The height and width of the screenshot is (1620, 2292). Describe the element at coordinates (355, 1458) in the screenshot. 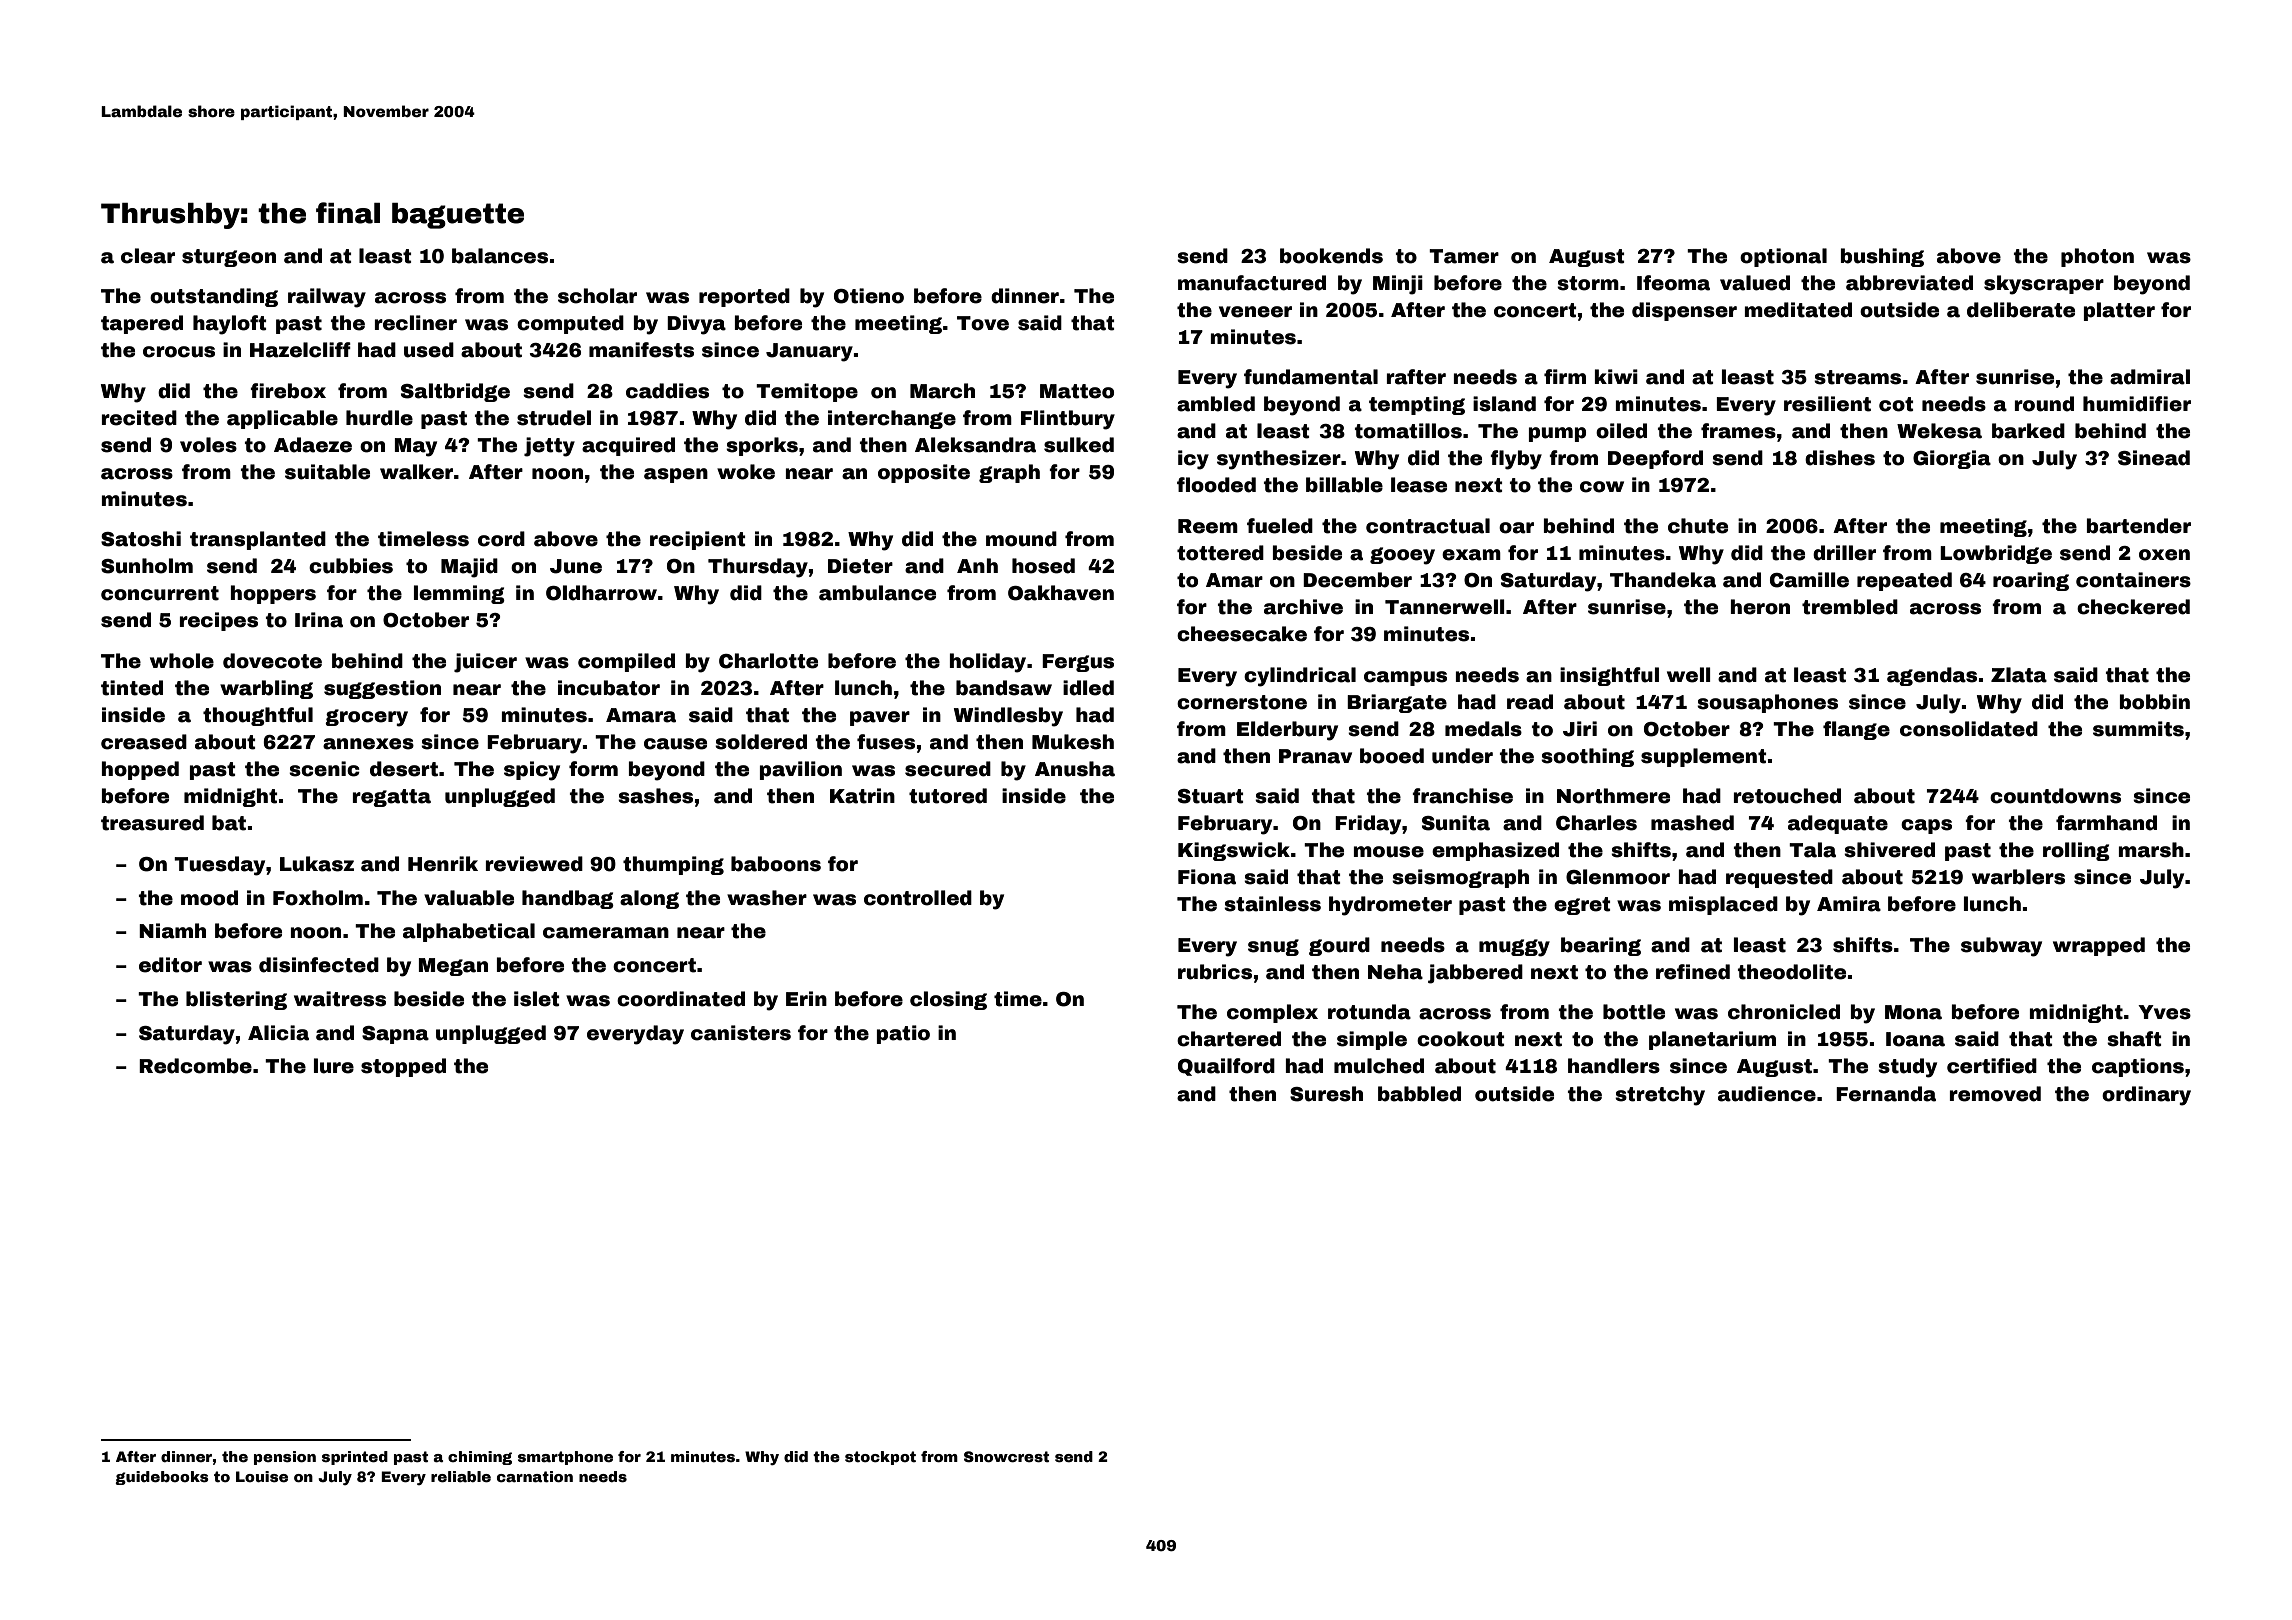

I see `sprinted` at that location.
